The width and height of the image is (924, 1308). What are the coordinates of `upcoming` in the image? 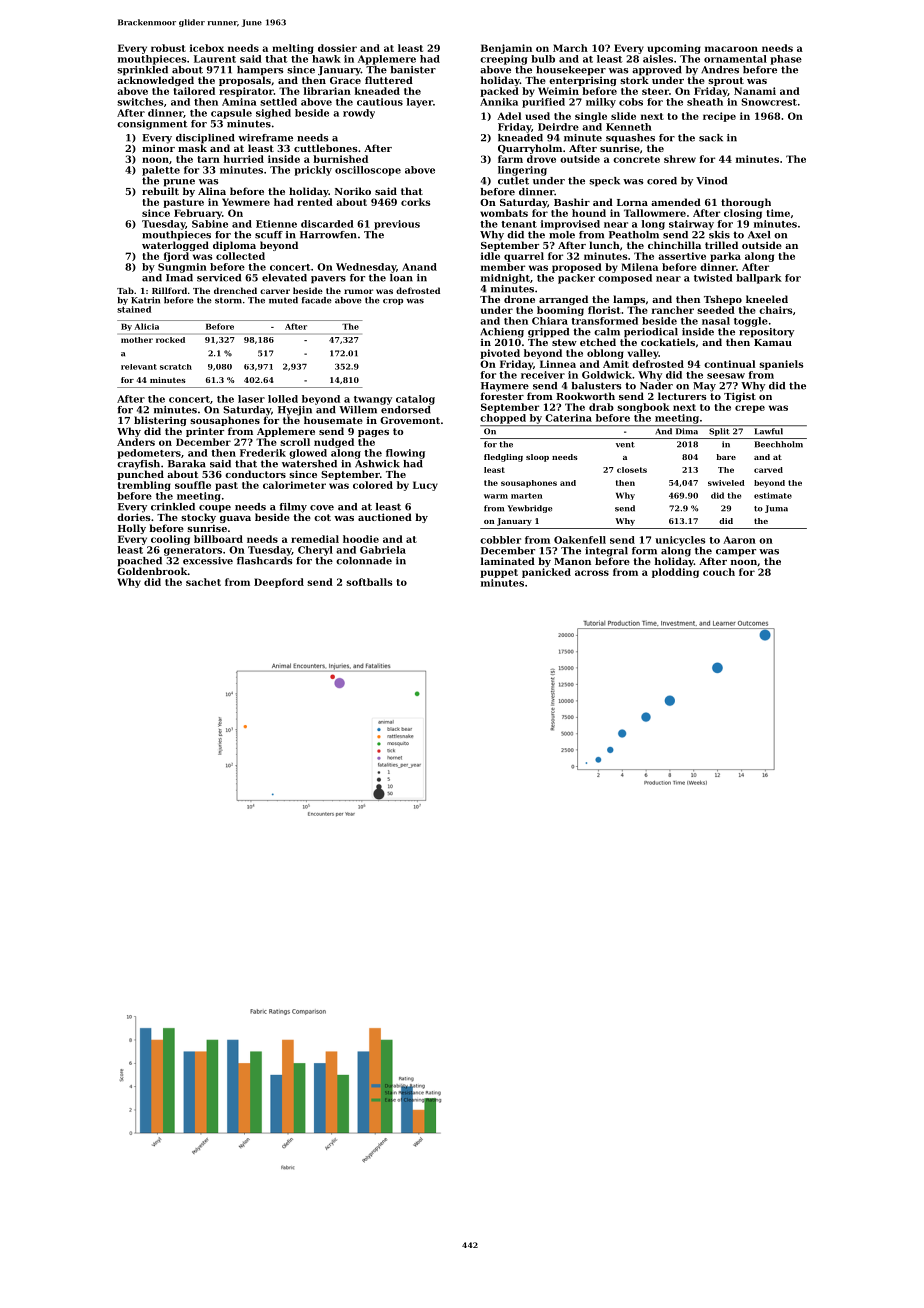 It's located at (674, 49).
